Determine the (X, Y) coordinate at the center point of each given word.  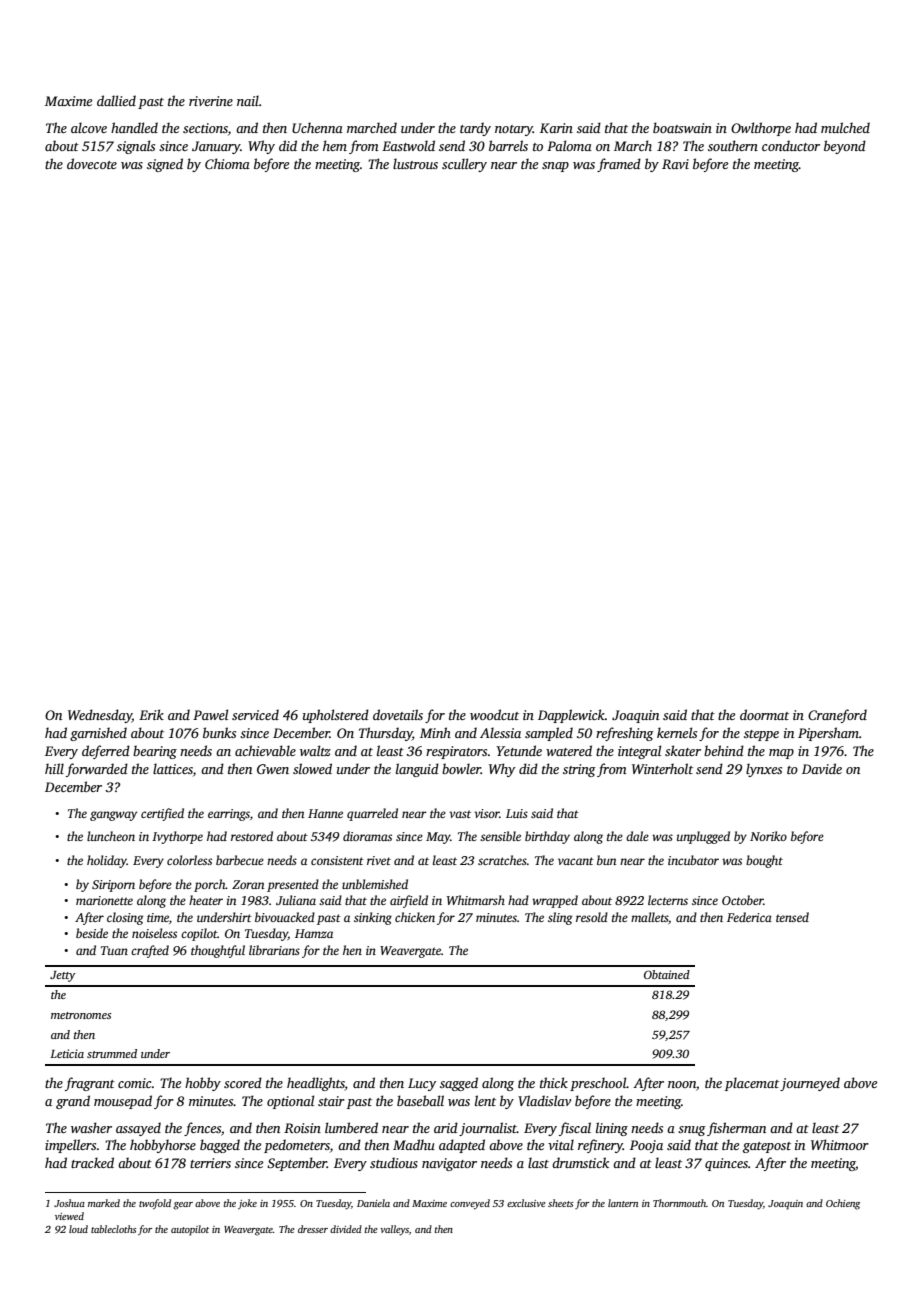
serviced (255, 714)
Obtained (667, 974)
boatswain (682, 127)
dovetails (398, 714)
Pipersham (828, 734)
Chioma (227, 163)
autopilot (190, 1230)
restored (252, 836)
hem (335, 145)
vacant (576, 861)
